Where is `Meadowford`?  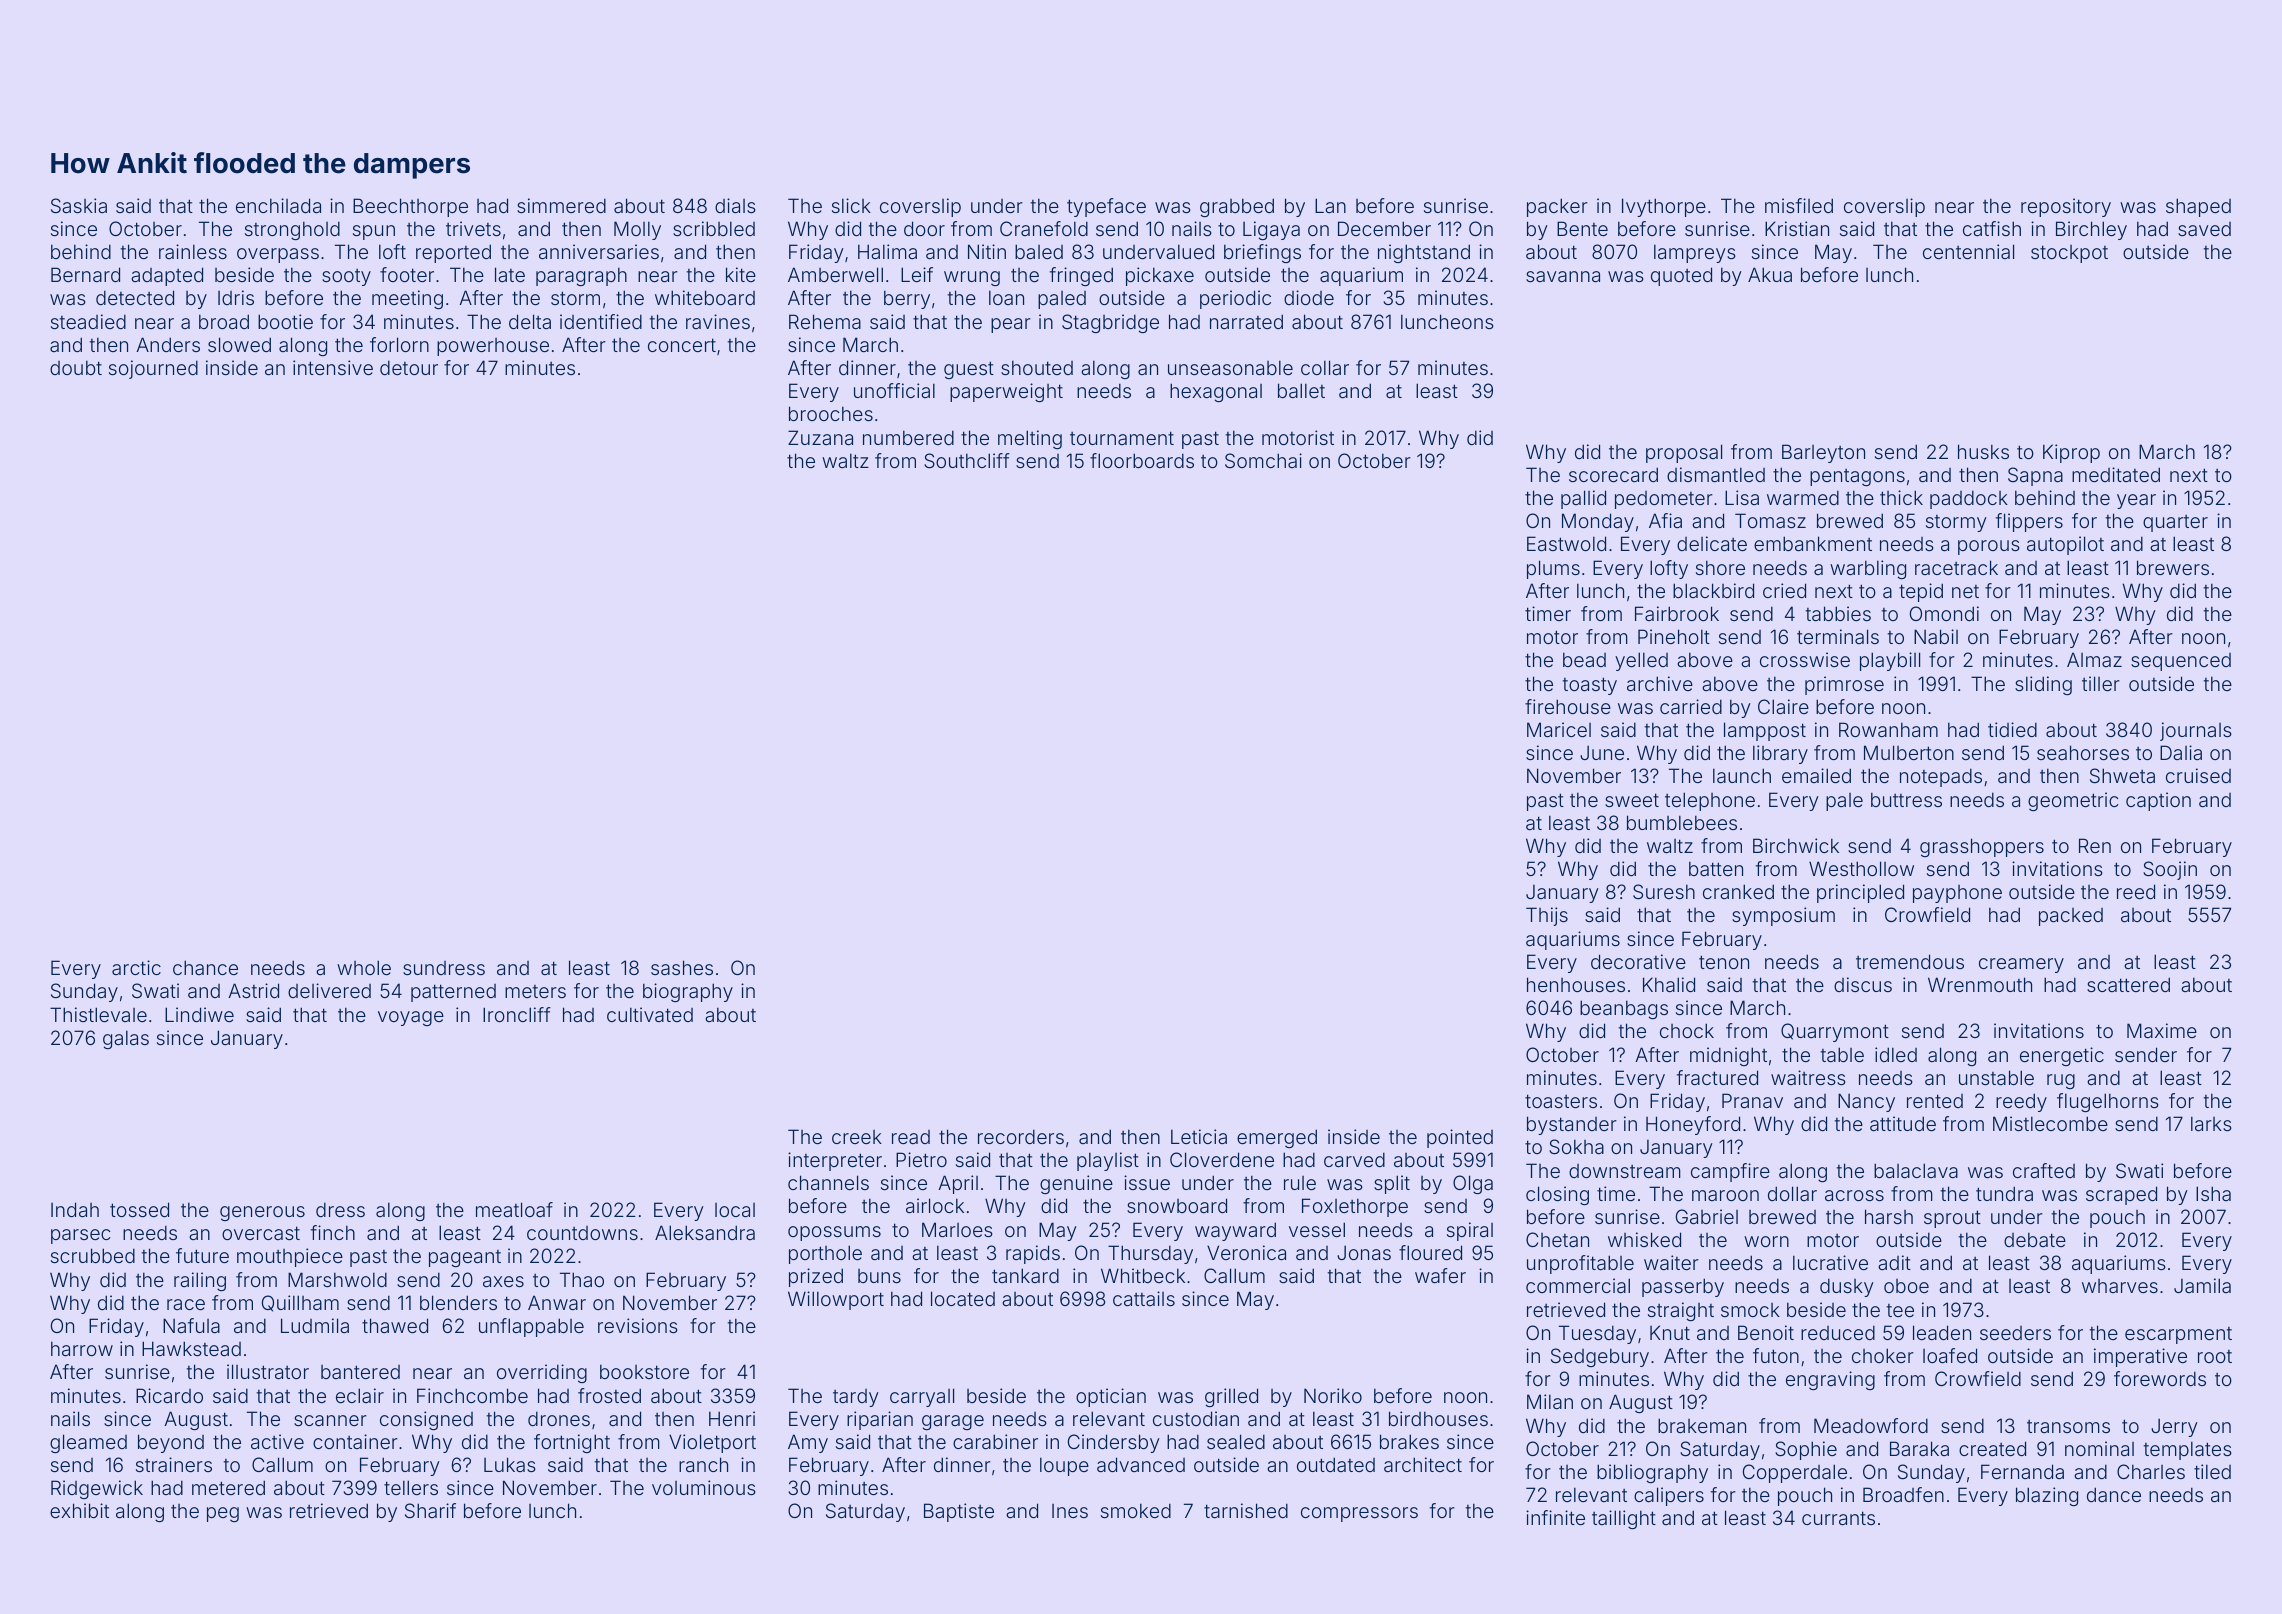
Meadowford is located at coordinates (1871, 1425).
